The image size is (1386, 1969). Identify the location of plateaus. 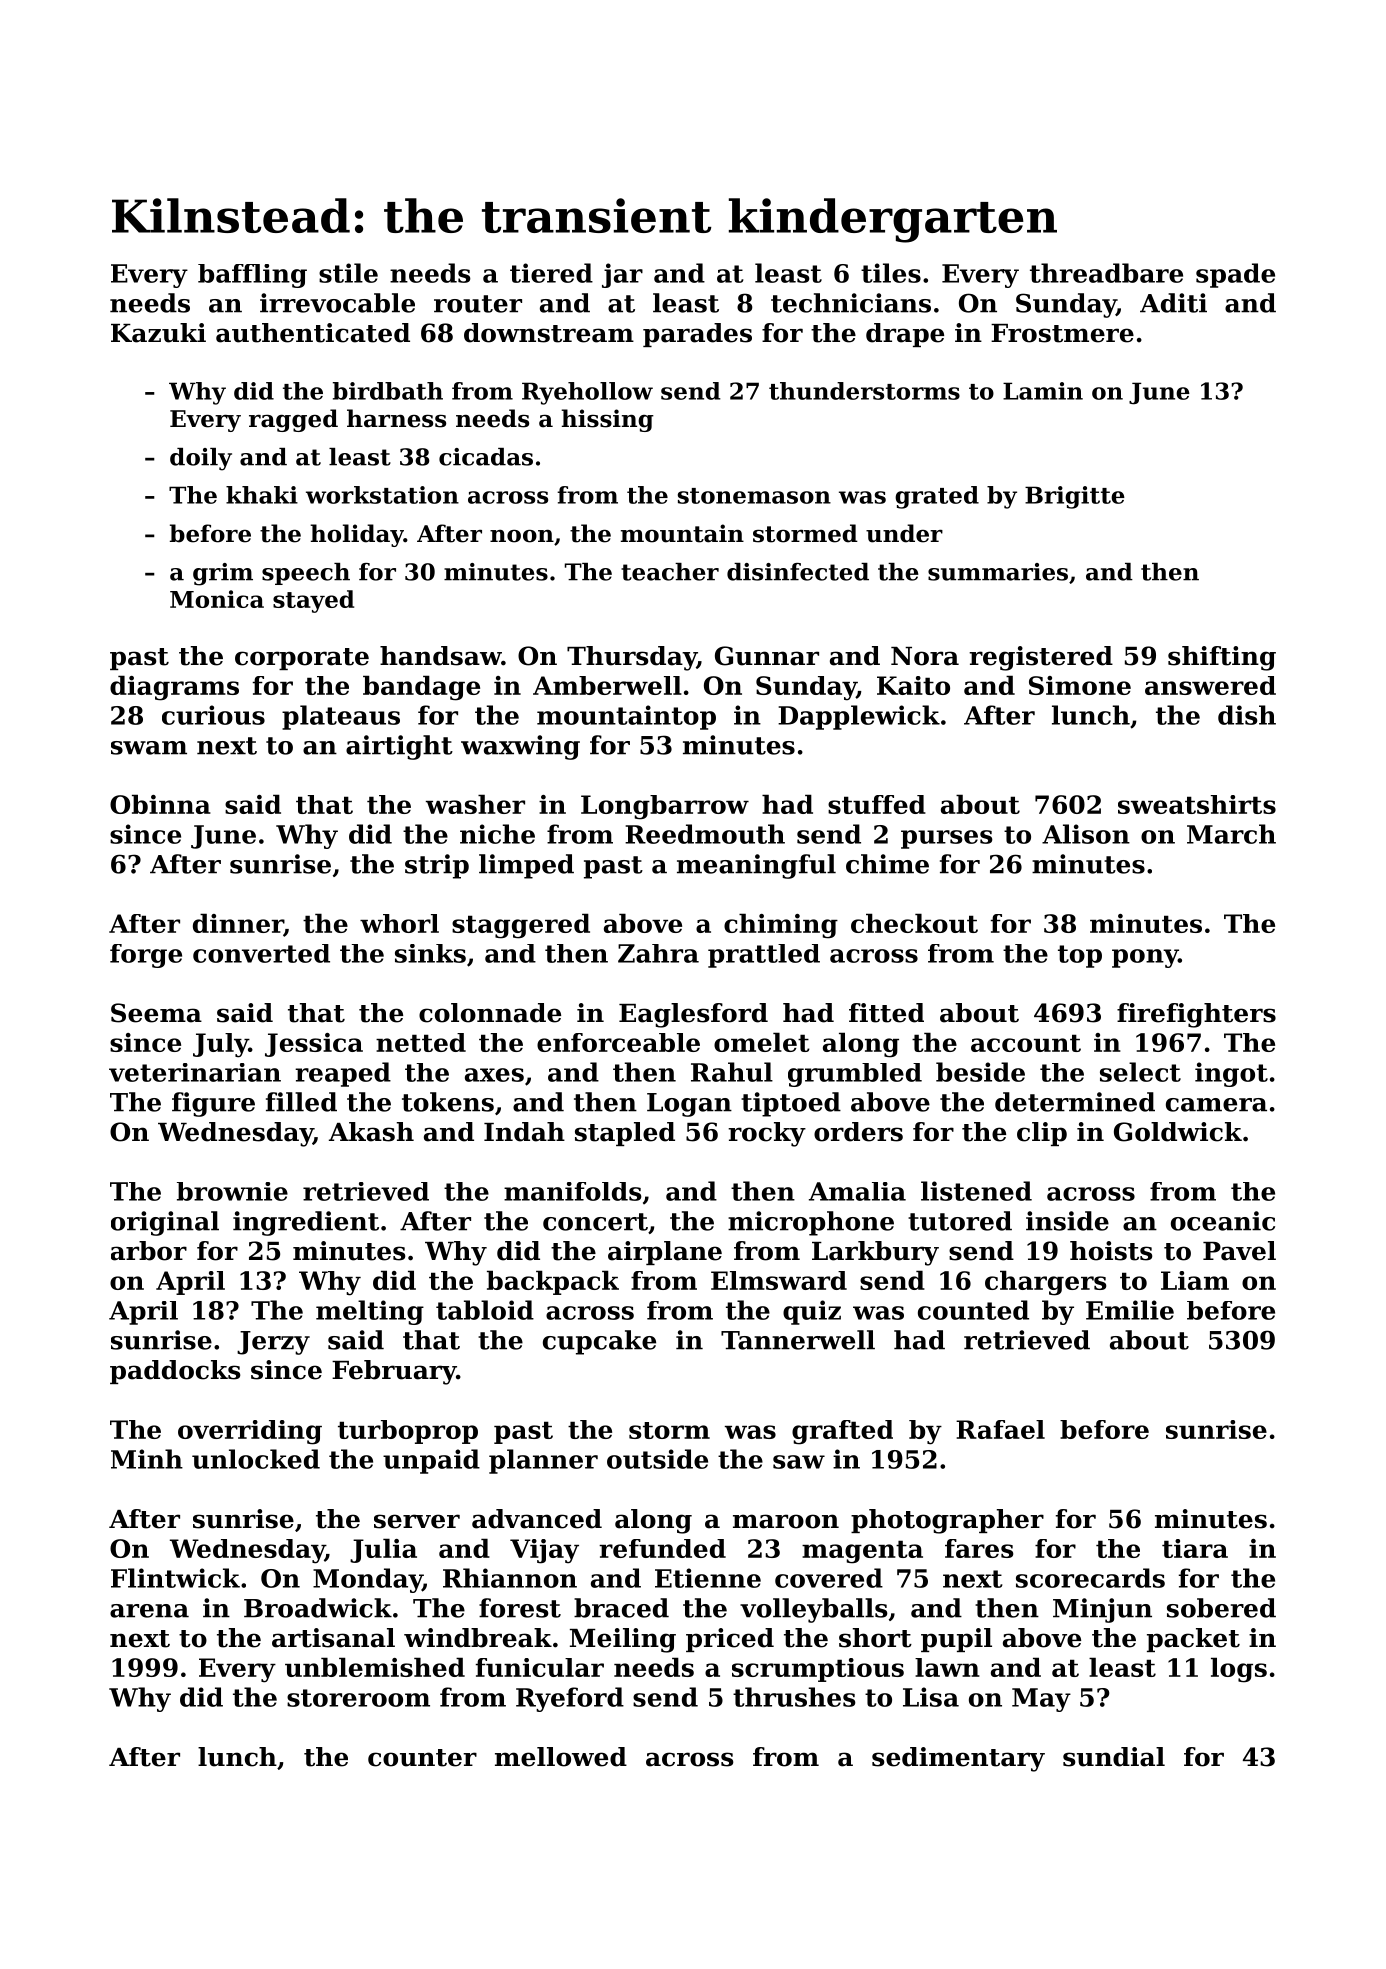
(341, 717).
